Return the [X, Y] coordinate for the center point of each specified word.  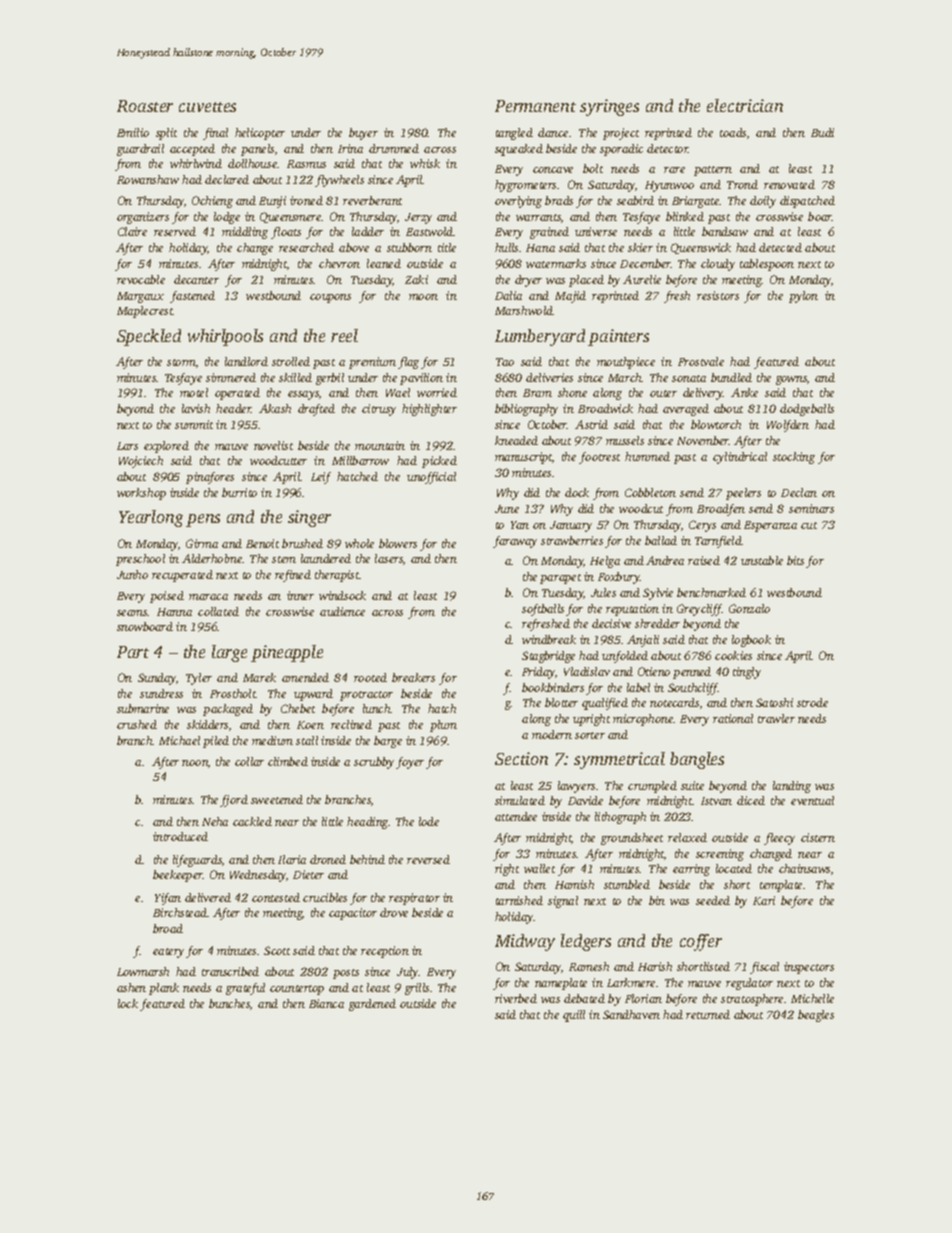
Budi [822, 132]
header [234, 408]
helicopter [260, 134]
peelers [743, 494]
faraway [515, 542]
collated [218, 611]
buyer [363, 134]
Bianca [326, 1003]
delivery [703, 394]
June [507, 509]
